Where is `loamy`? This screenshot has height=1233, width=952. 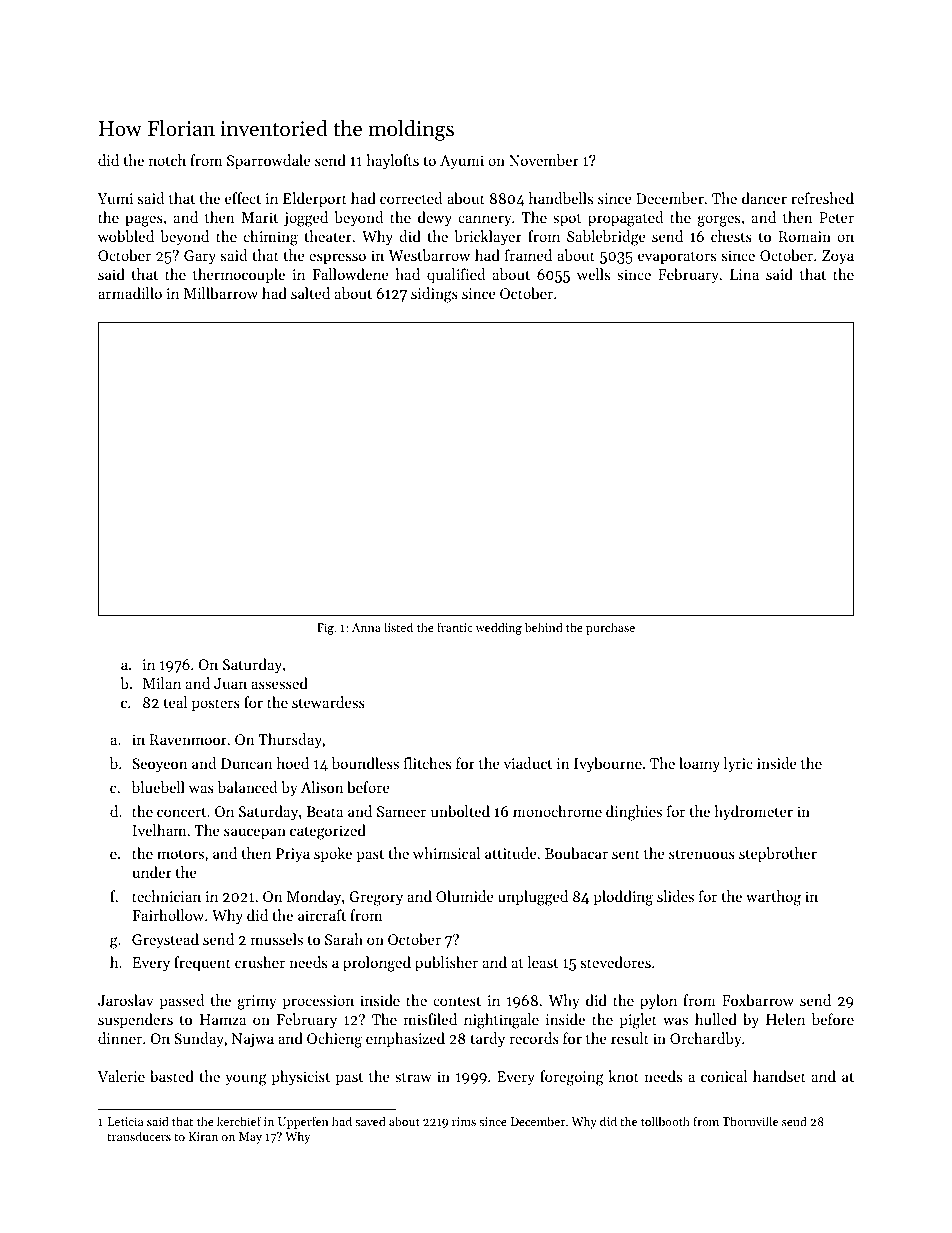 loamy is located at coordinates (699, 765).
